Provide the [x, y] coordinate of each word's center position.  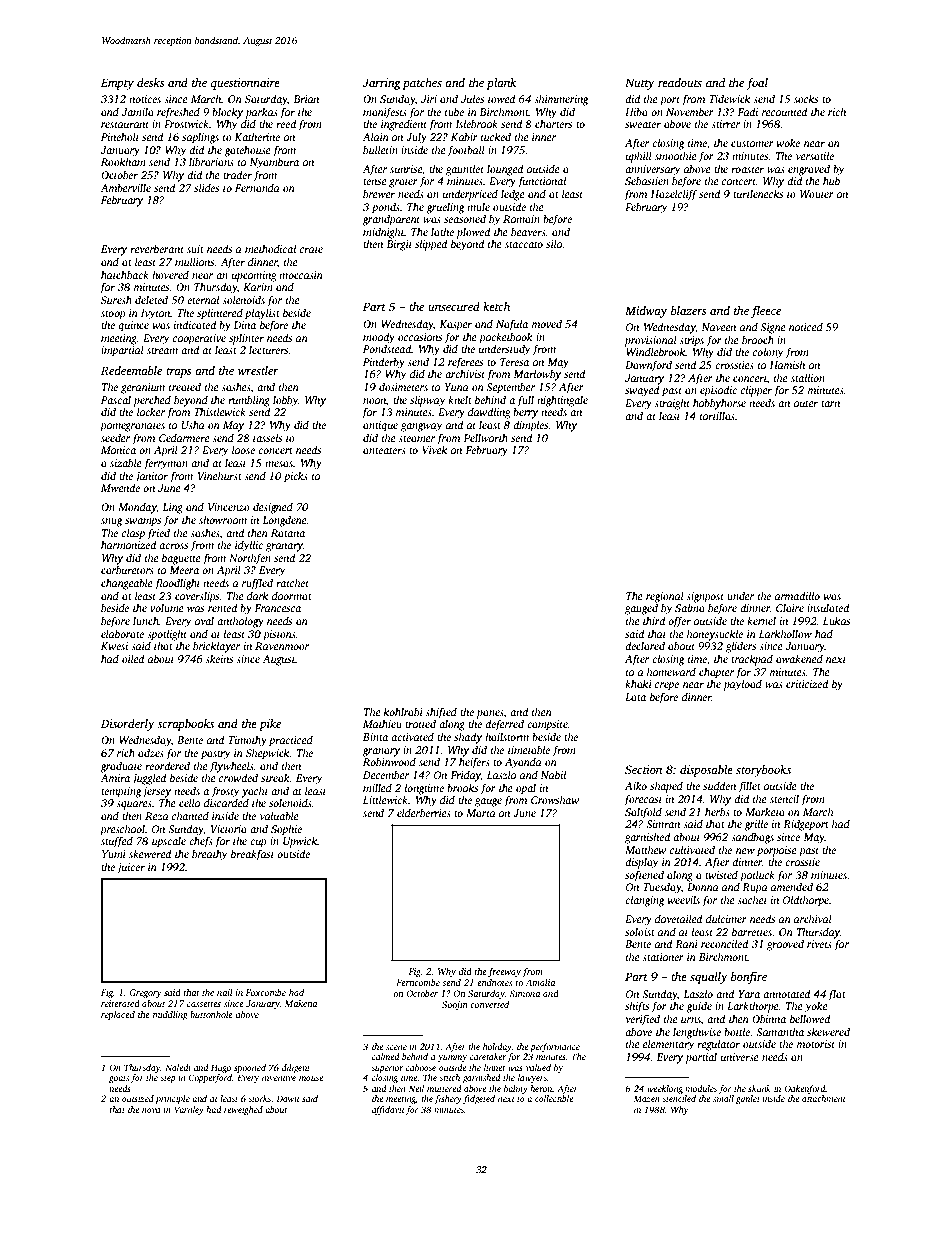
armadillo [797, 595]
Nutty [640, 84]
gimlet [748, 1099]
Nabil [553, 774]
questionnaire [245, 84]
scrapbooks [185, 725]
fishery [448, 1099]
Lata [635, 697]
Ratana [288, 533]
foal [757, 83]
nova [151, 1110]
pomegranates [132, 427]
